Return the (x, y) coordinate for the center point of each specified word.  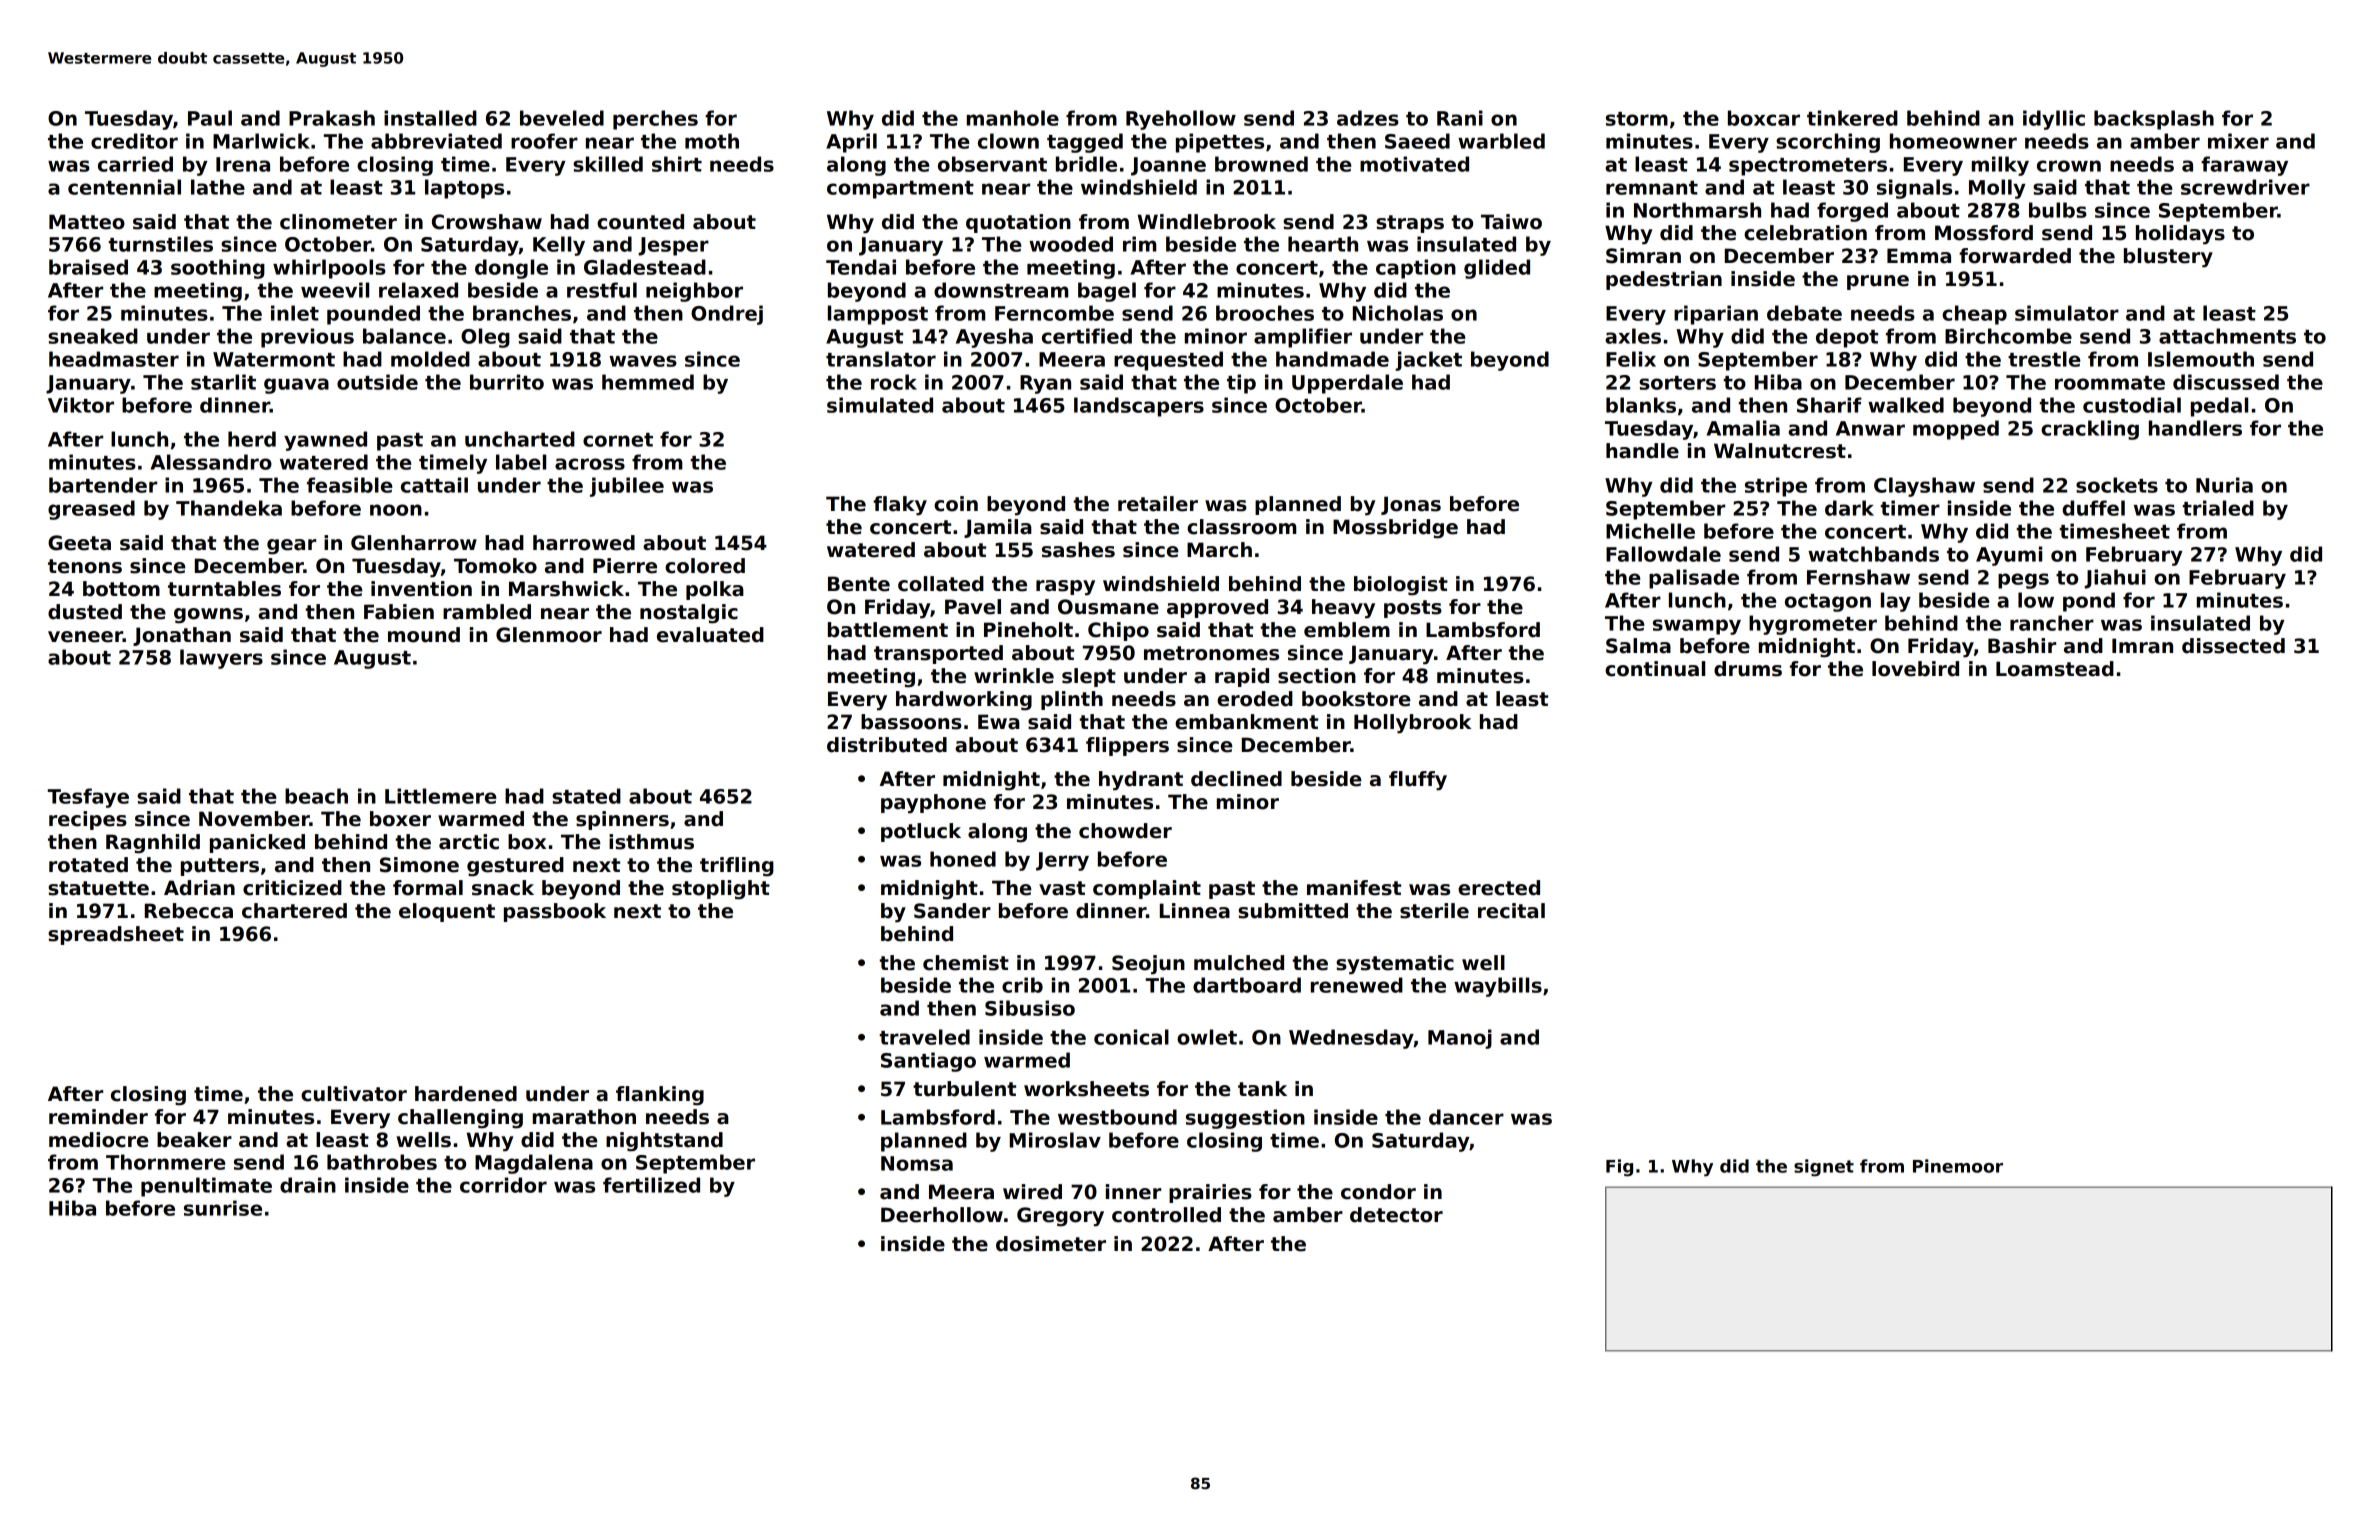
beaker (194, 1140)
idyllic (2054, 120)
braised (88, 267)
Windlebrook (1206, 222)
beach (316, 796)
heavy (1343, 609)
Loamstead (2055, 669)
